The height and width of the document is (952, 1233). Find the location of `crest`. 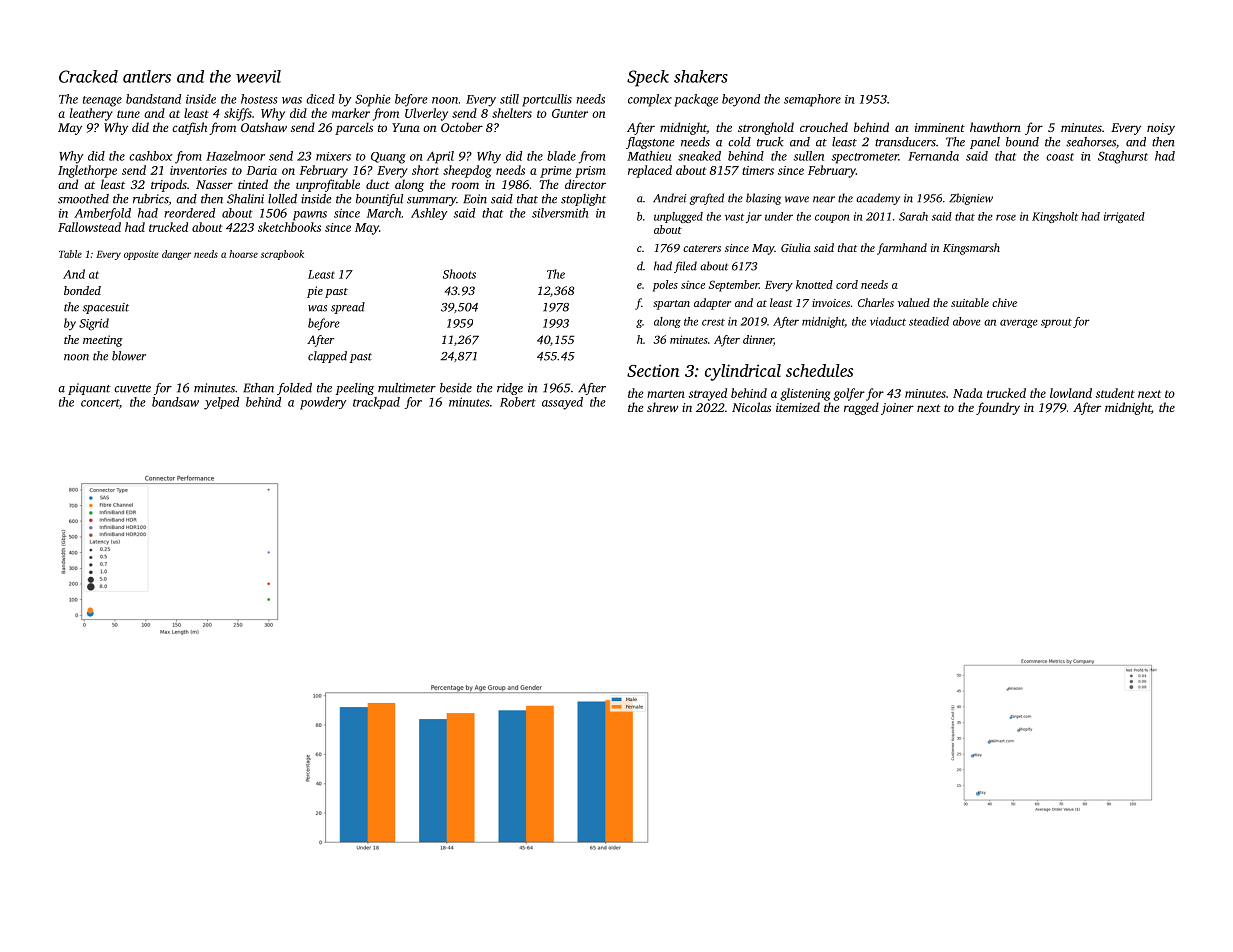

crest is located at coordinates (713, 322).
